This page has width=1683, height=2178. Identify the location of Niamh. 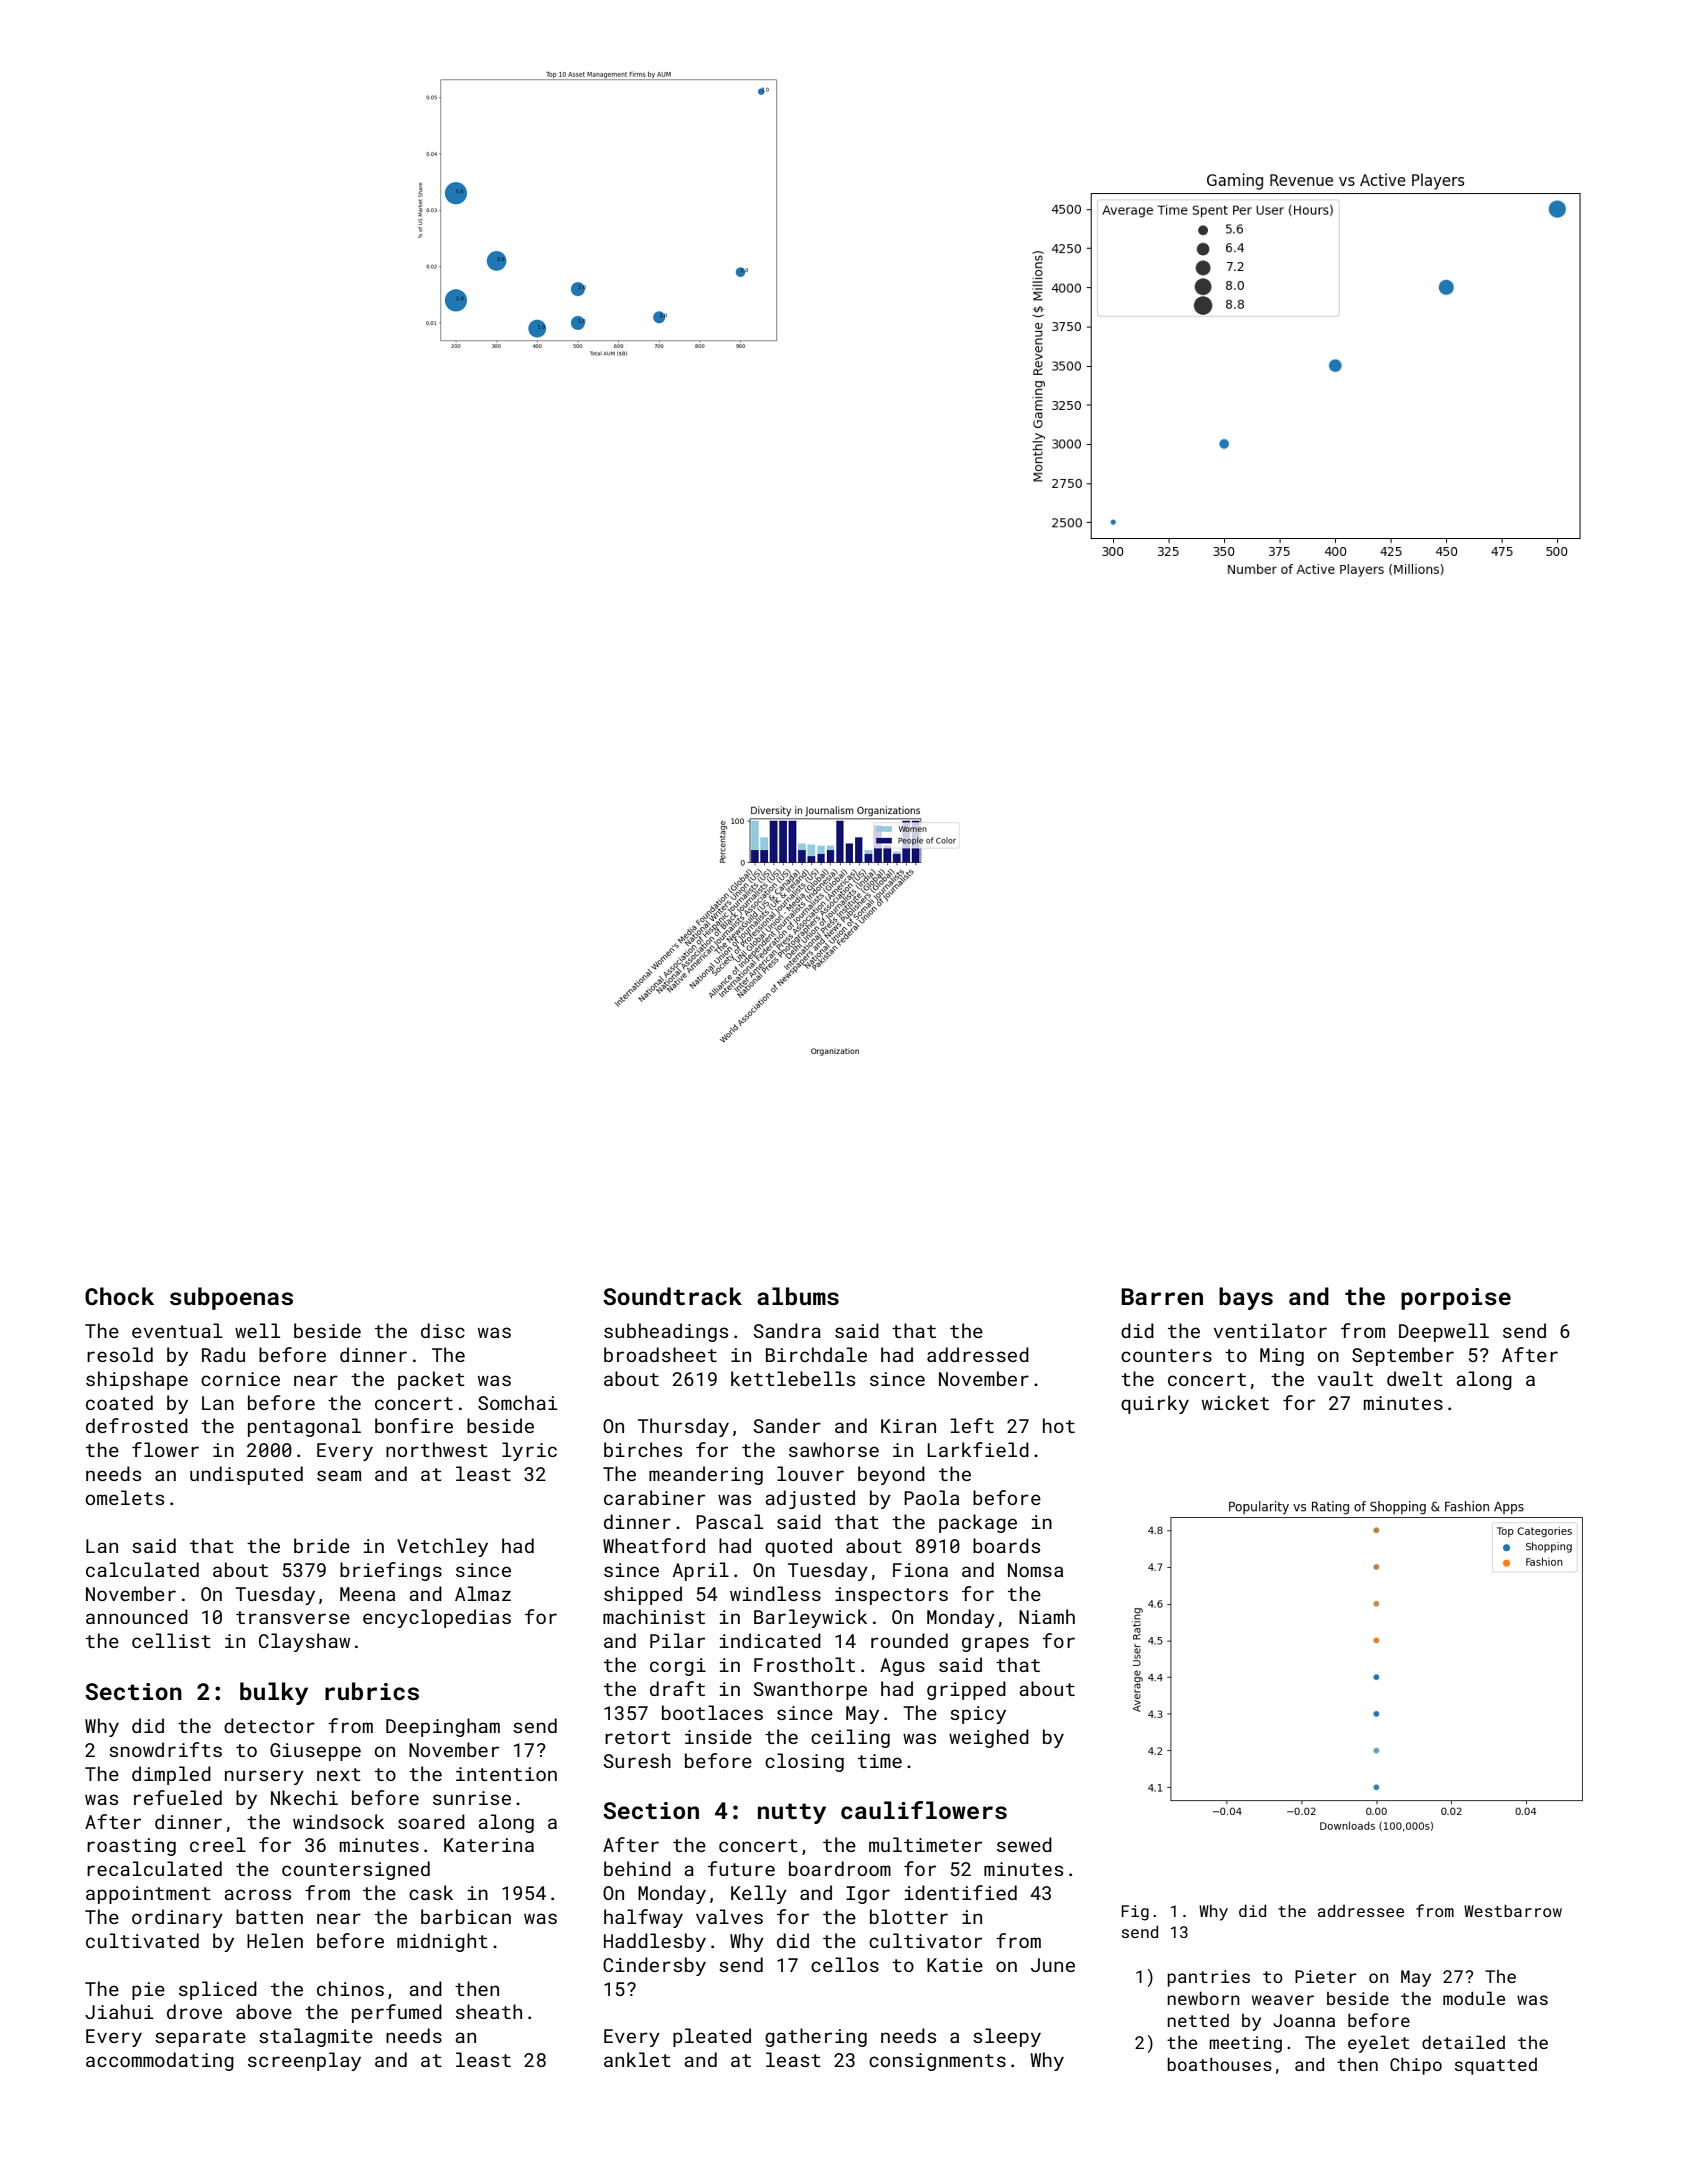
(1047, 1616).
